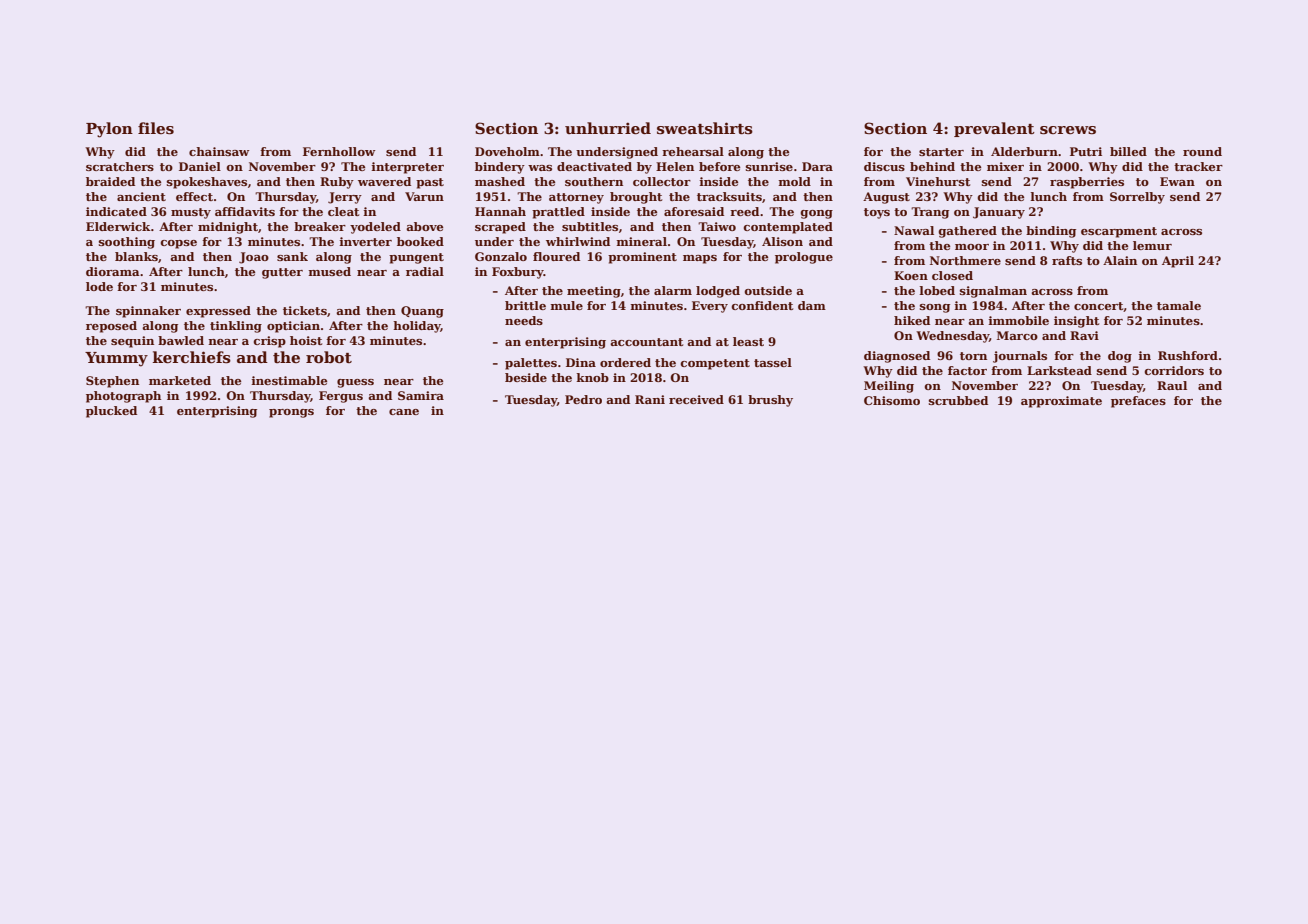 The image size is (1308, 924). I want to click on tassel, so click(773, 362).
